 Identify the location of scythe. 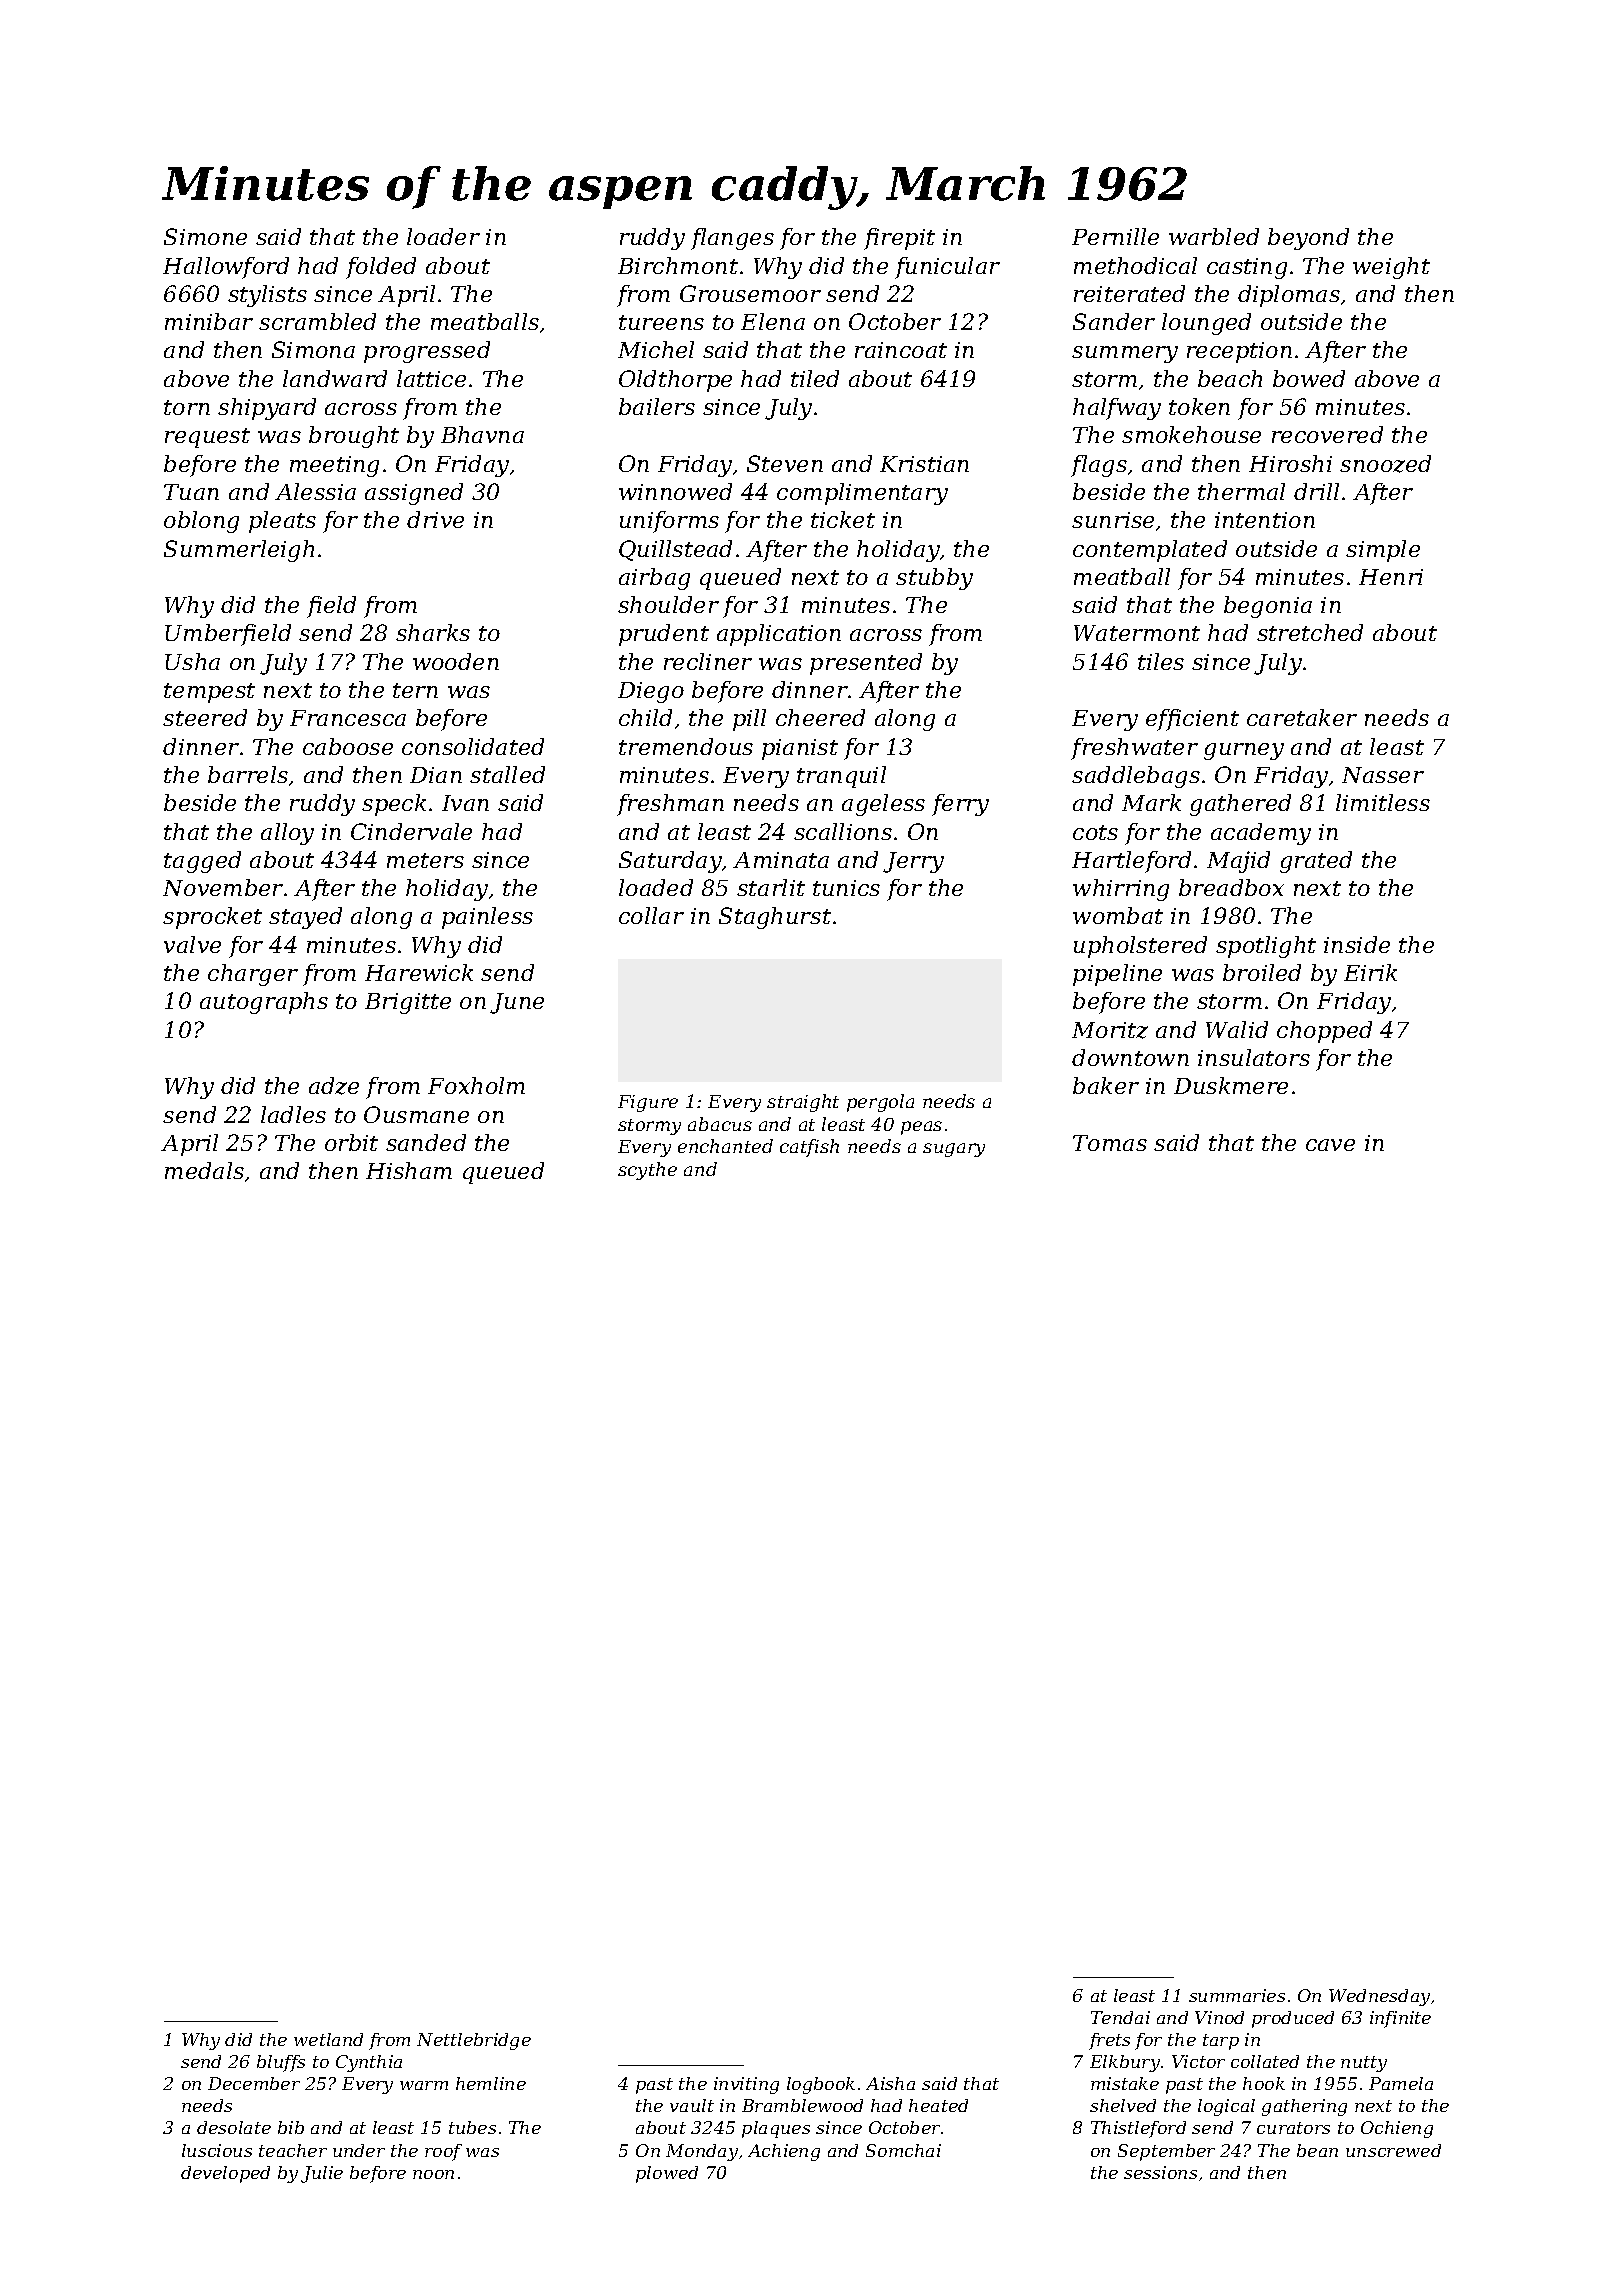
(647, 1171).
